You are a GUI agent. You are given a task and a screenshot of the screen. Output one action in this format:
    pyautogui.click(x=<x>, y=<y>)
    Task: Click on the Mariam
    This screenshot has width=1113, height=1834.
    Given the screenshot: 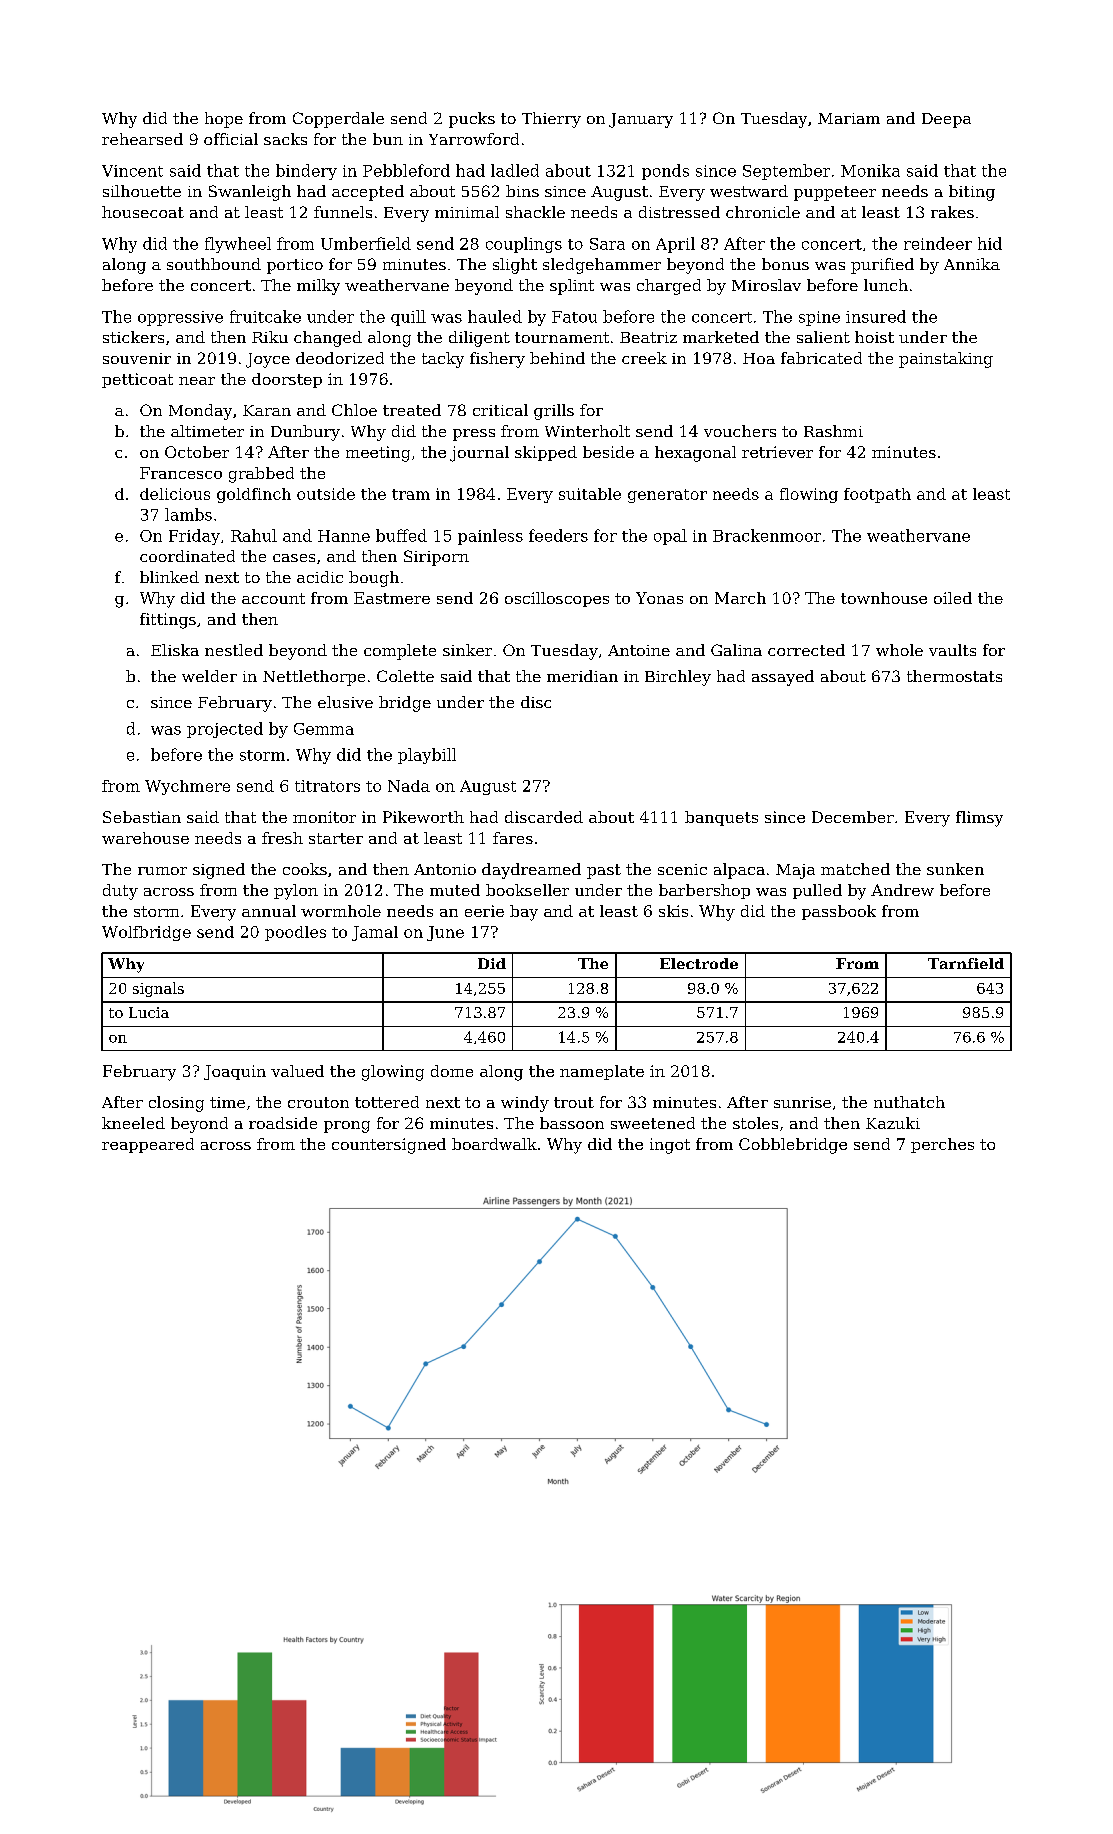 What is the action you would take?
    pyautogui.click(x=849, y=118)
